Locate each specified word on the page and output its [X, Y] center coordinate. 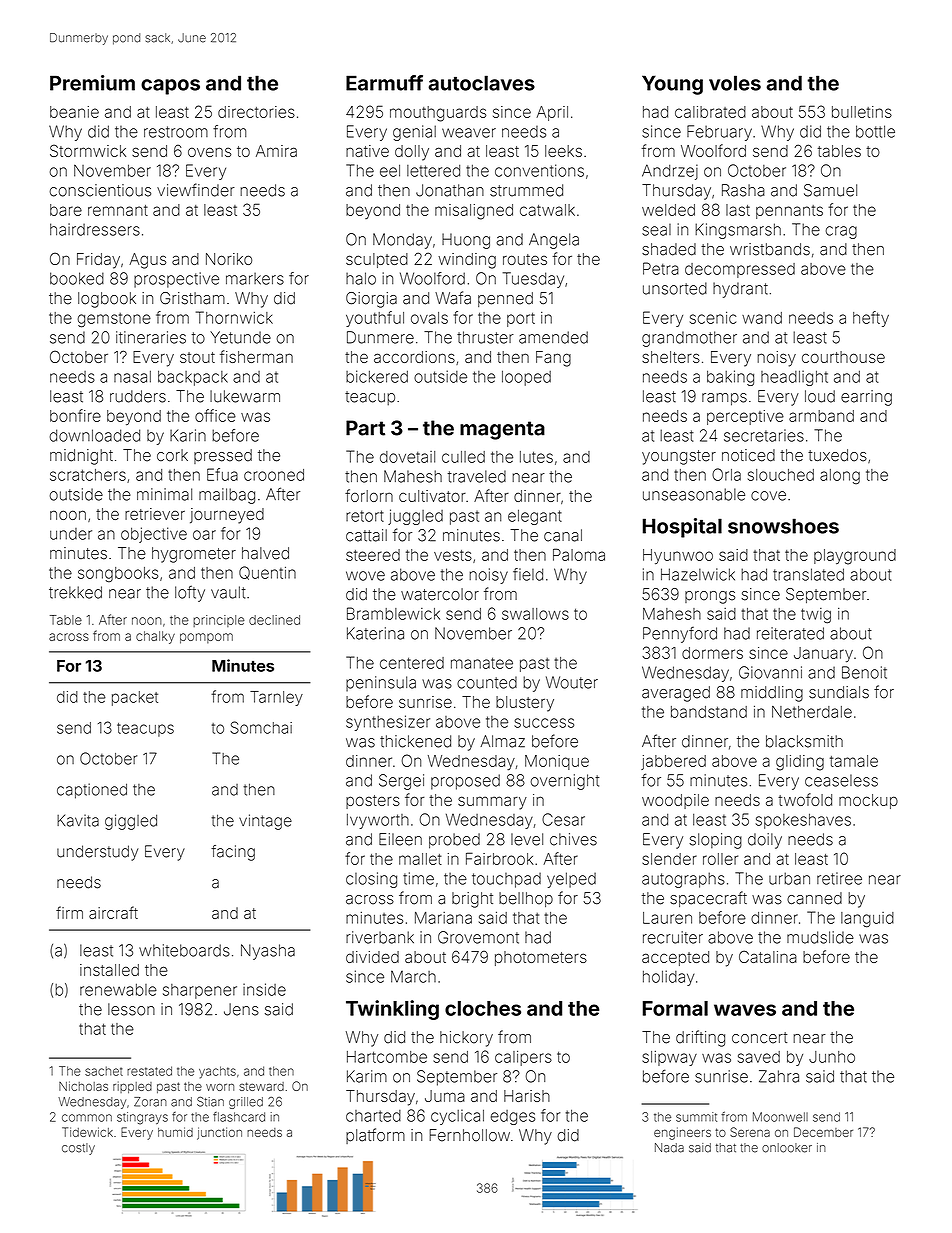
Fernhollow [469, 1135]
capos [170, 87]
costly [78, 1149]
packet [135, 698]
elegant [535, 517]
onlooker [787, 1148]
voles [735, 83]
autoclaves [482, 83]
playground [855, 557]
